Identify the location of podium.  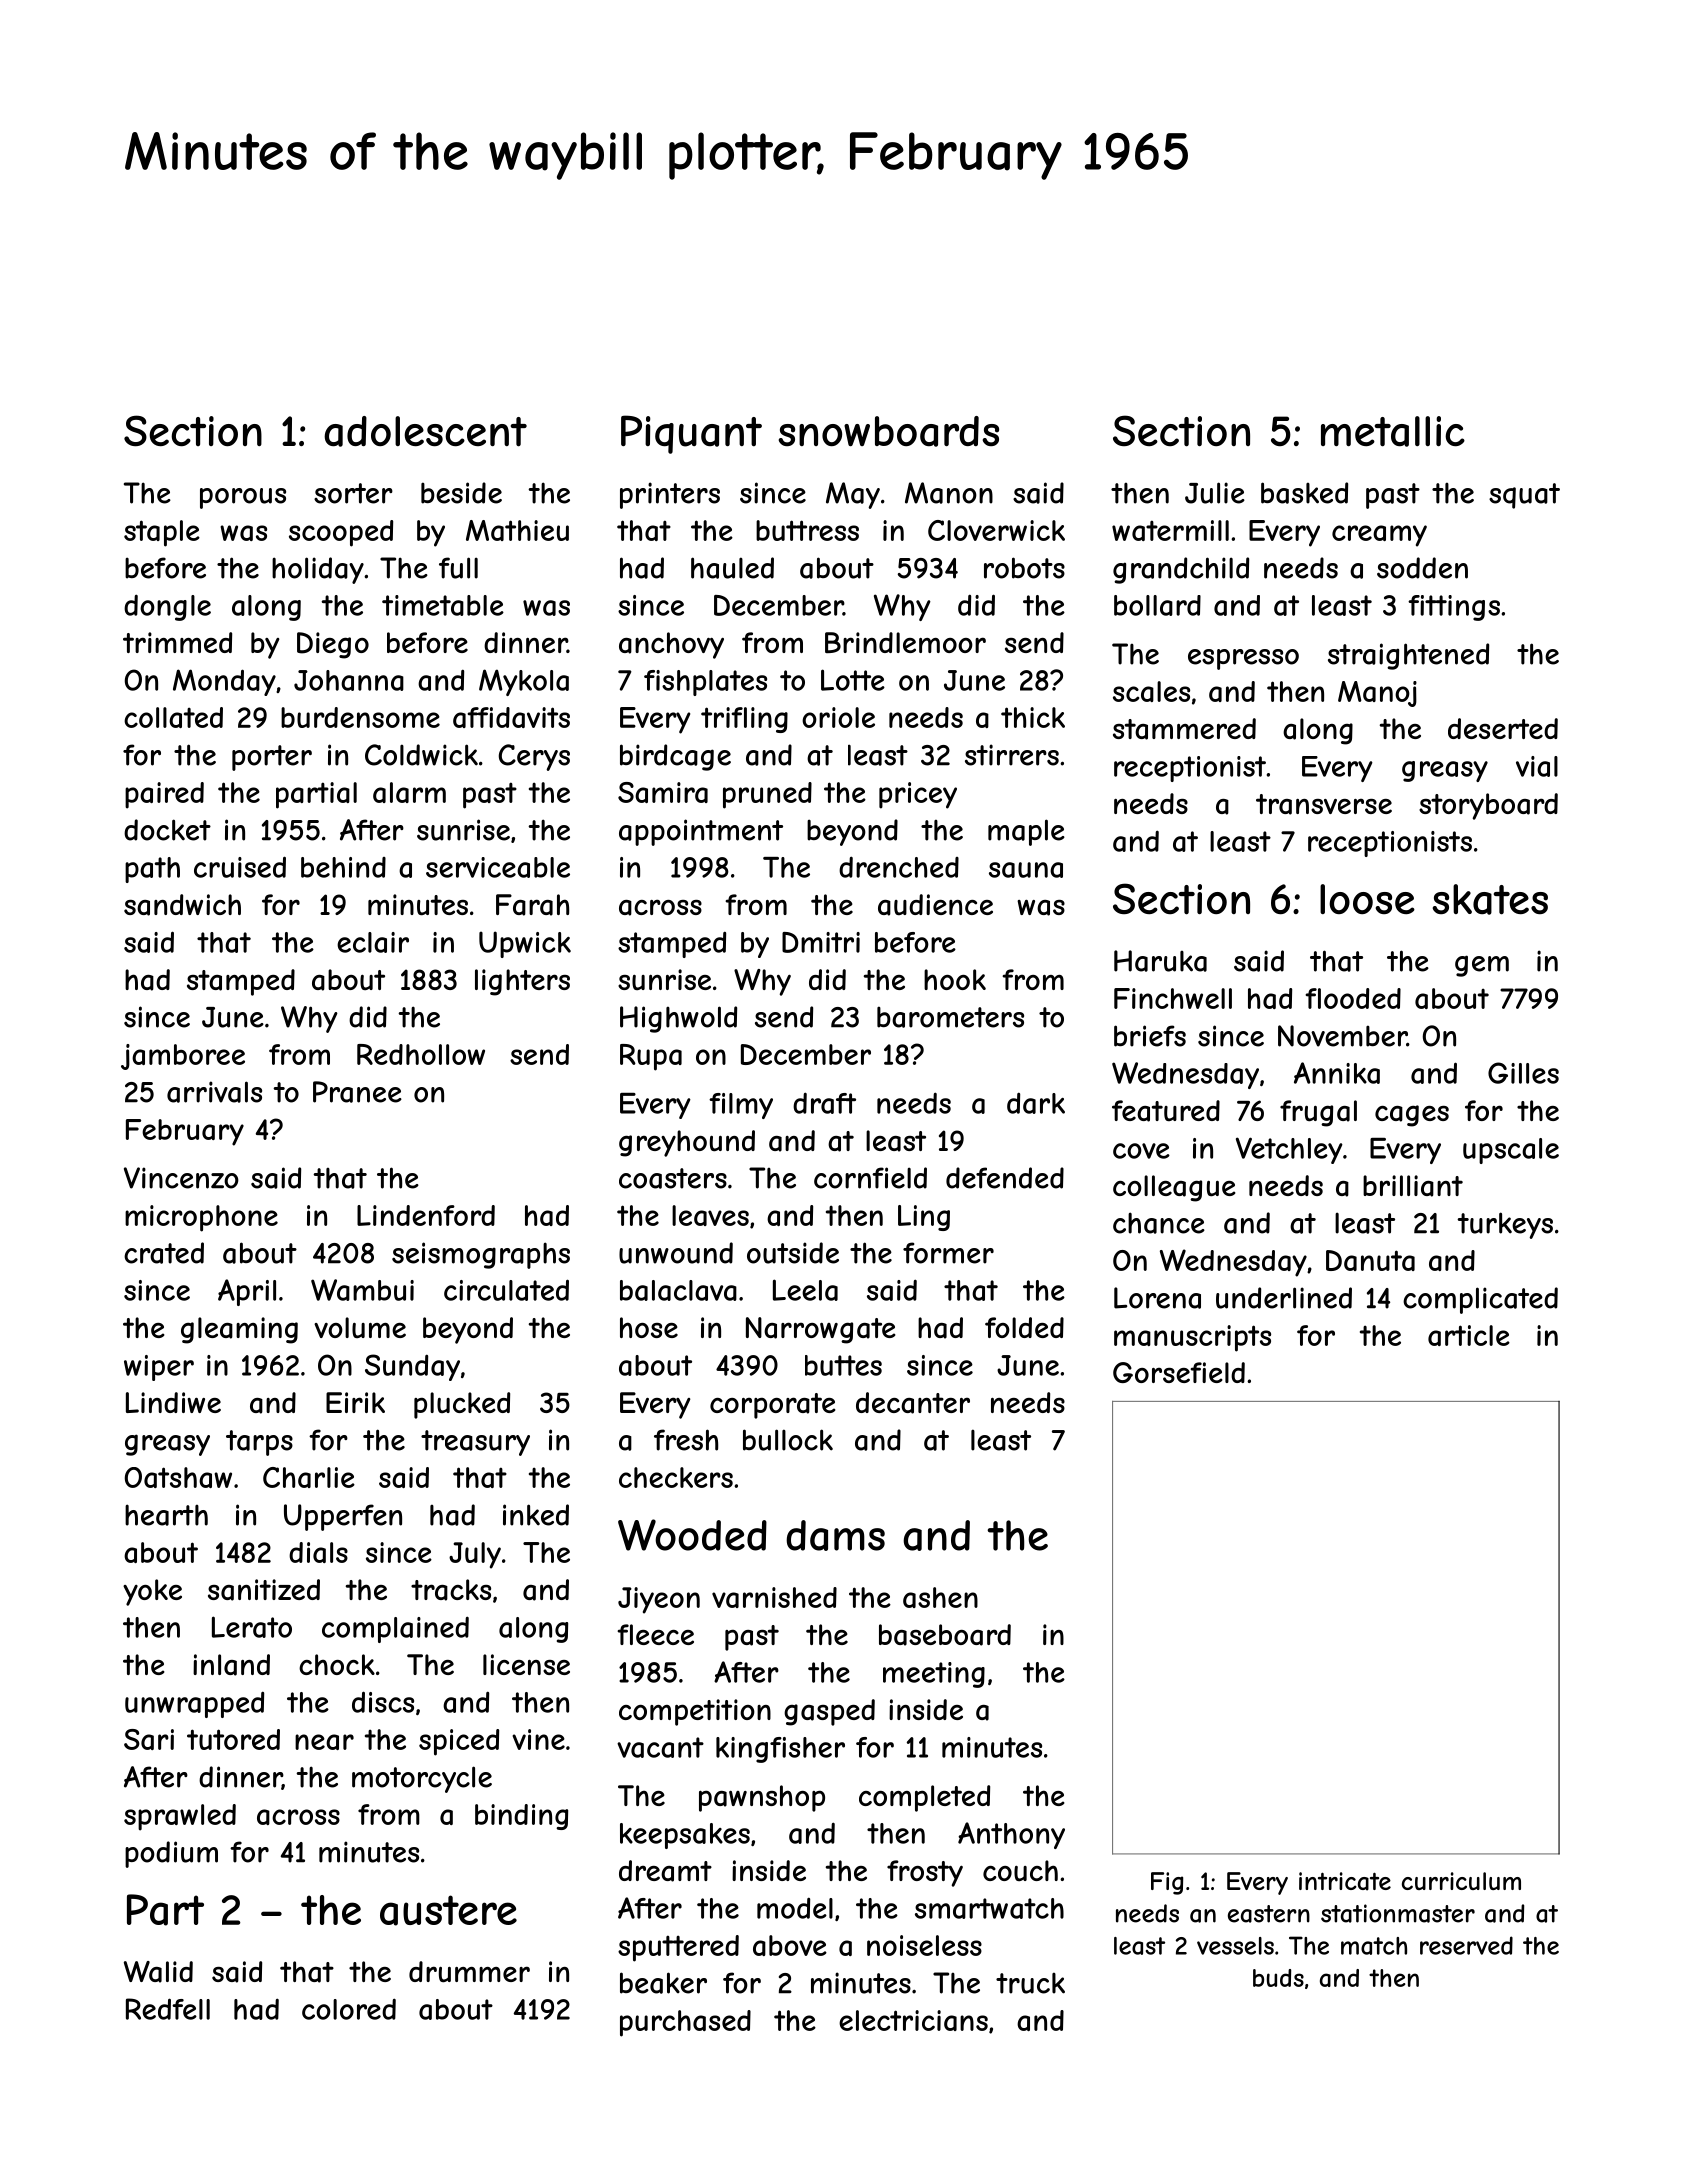
(171, 1854).
